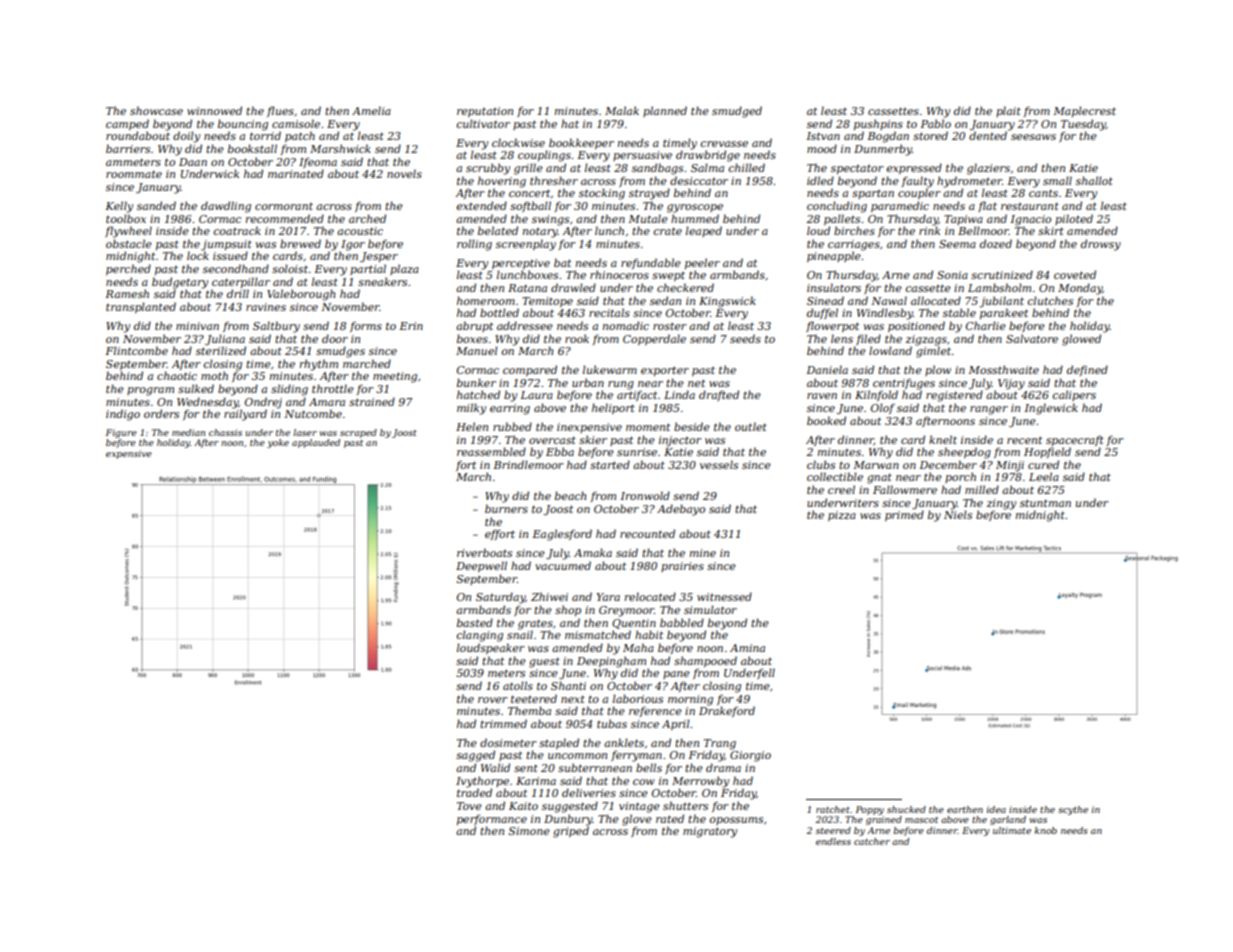 The image size is (1233, 952). I want to click on patch, so click(300, 136).
